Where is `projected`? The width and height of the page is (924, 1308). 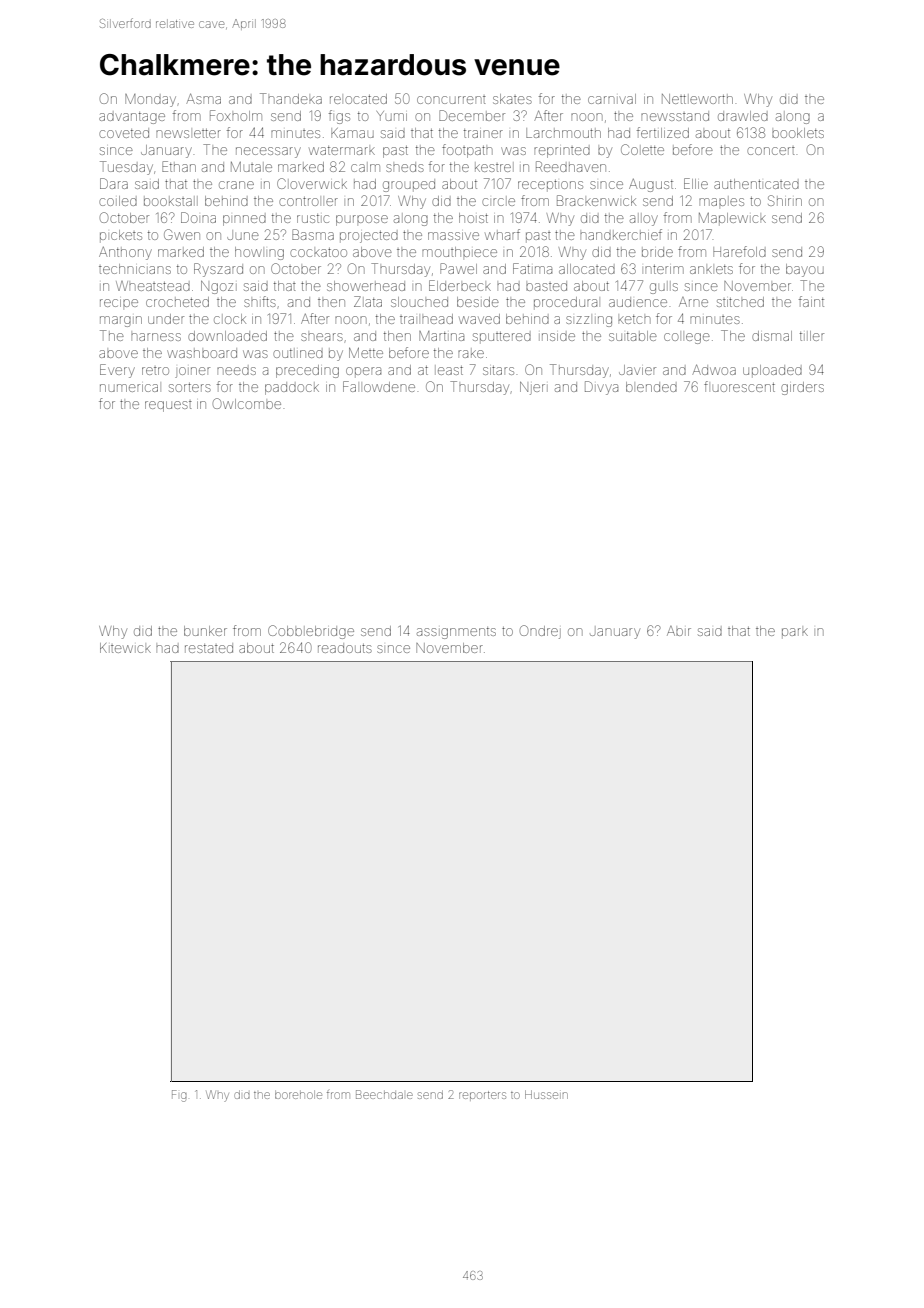
projected is located at coordinates (369, 237).
